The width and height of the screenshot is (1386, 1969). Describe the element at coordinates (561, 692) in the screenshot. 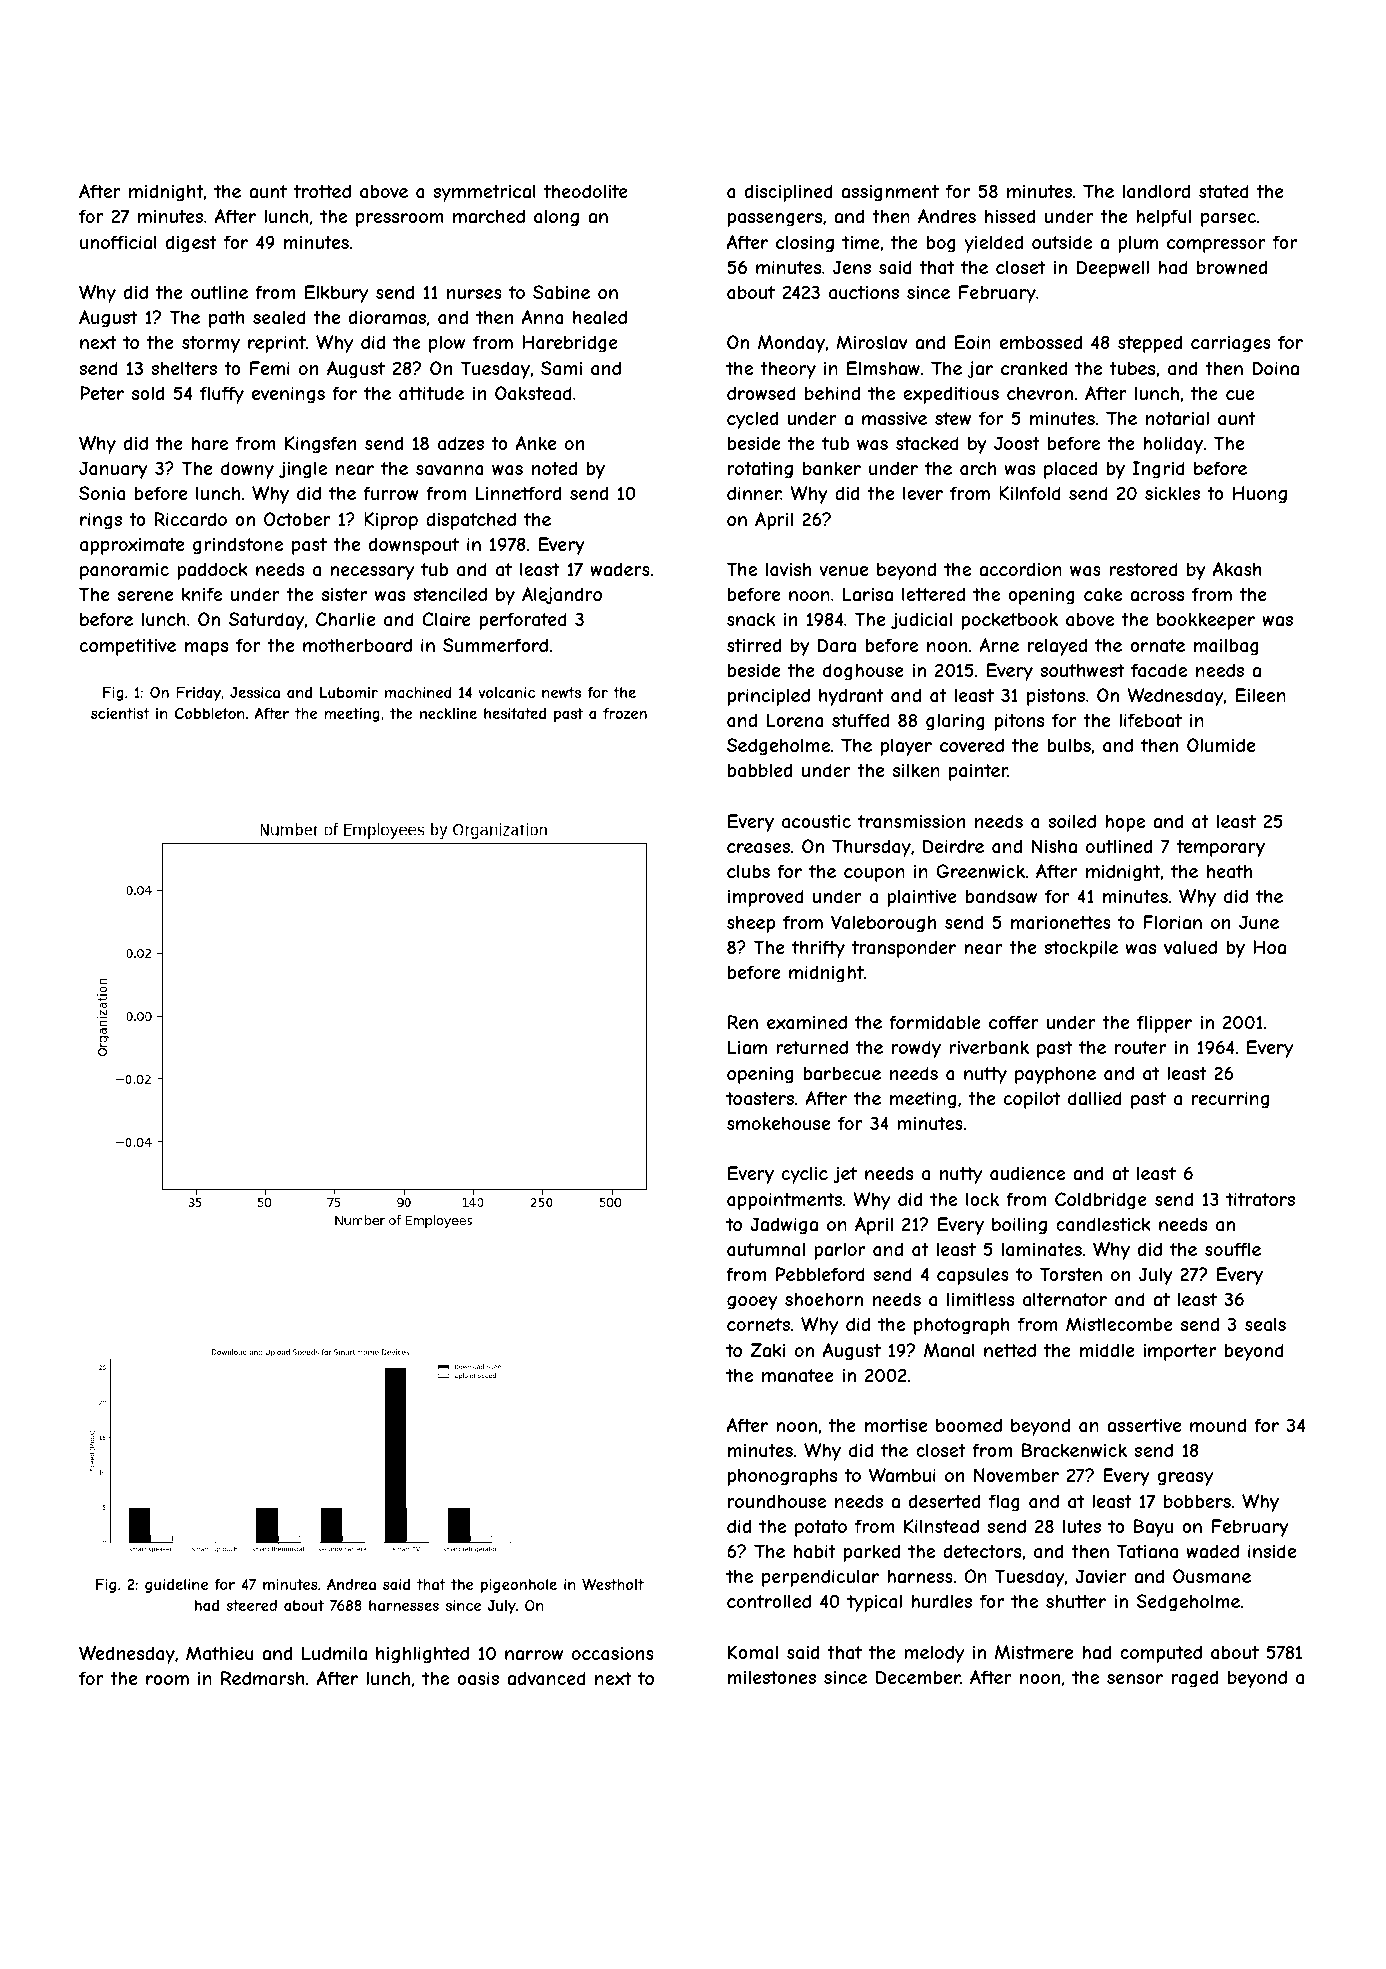

I see `newts` at that location.
